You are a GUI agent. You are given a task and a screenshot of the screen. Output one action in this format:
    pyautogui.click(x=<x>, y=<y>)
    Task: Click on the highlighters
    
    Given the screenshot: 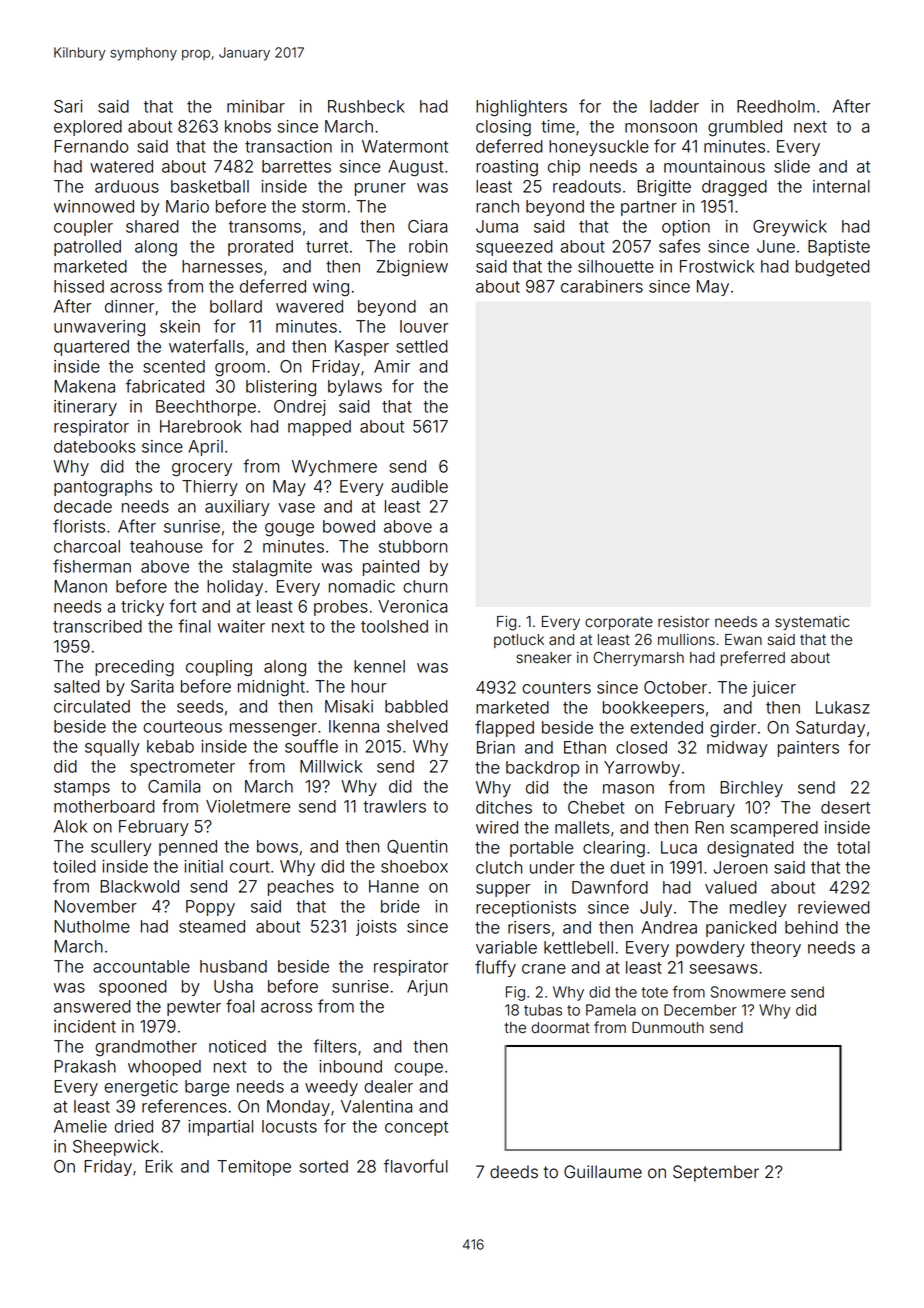 What is the action you would take?
    pyautogui.click(x=521, y=108)
